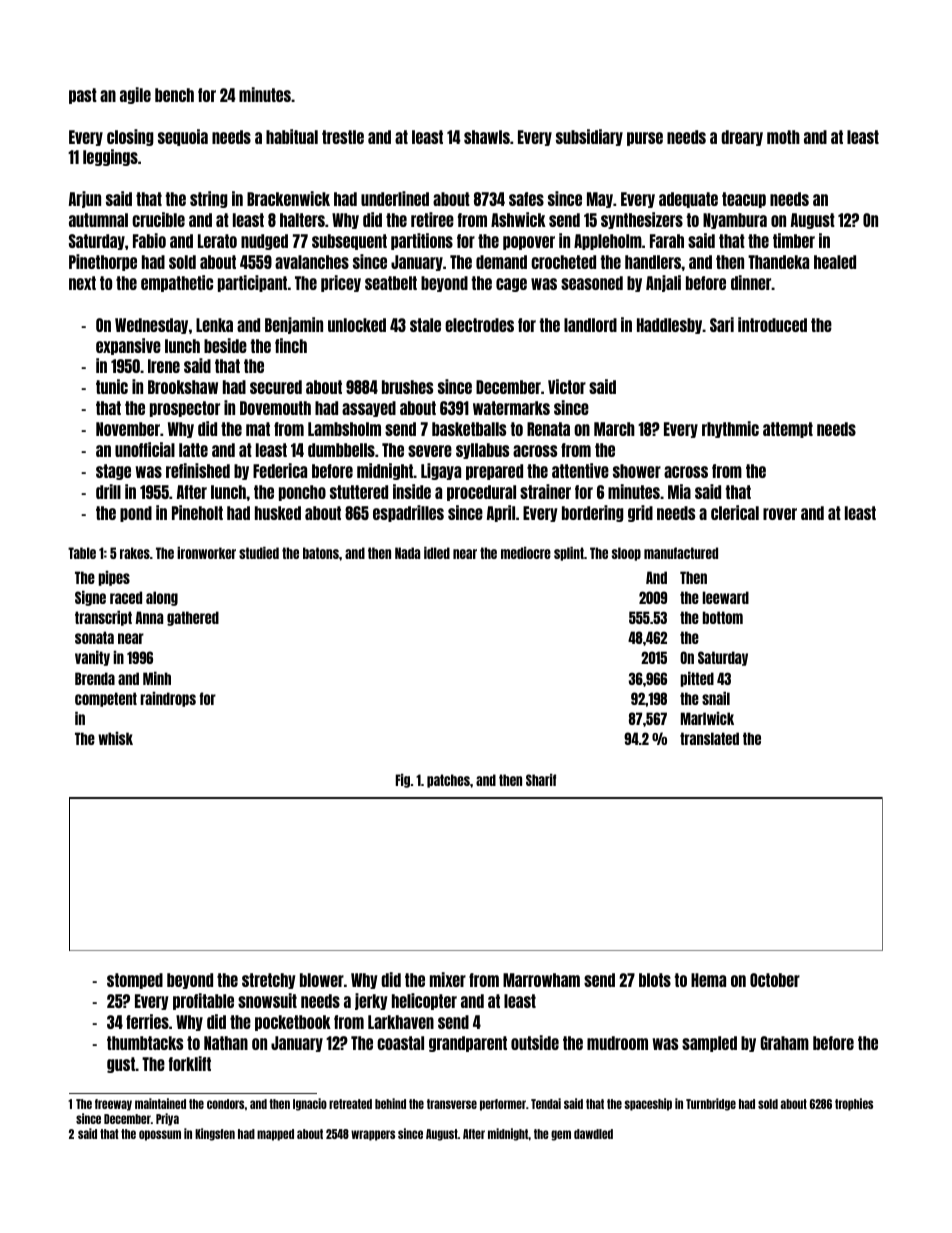  What do you see at coordinates (716, 698) in the image?
I see `snail` at bounding box center [716, 698].
